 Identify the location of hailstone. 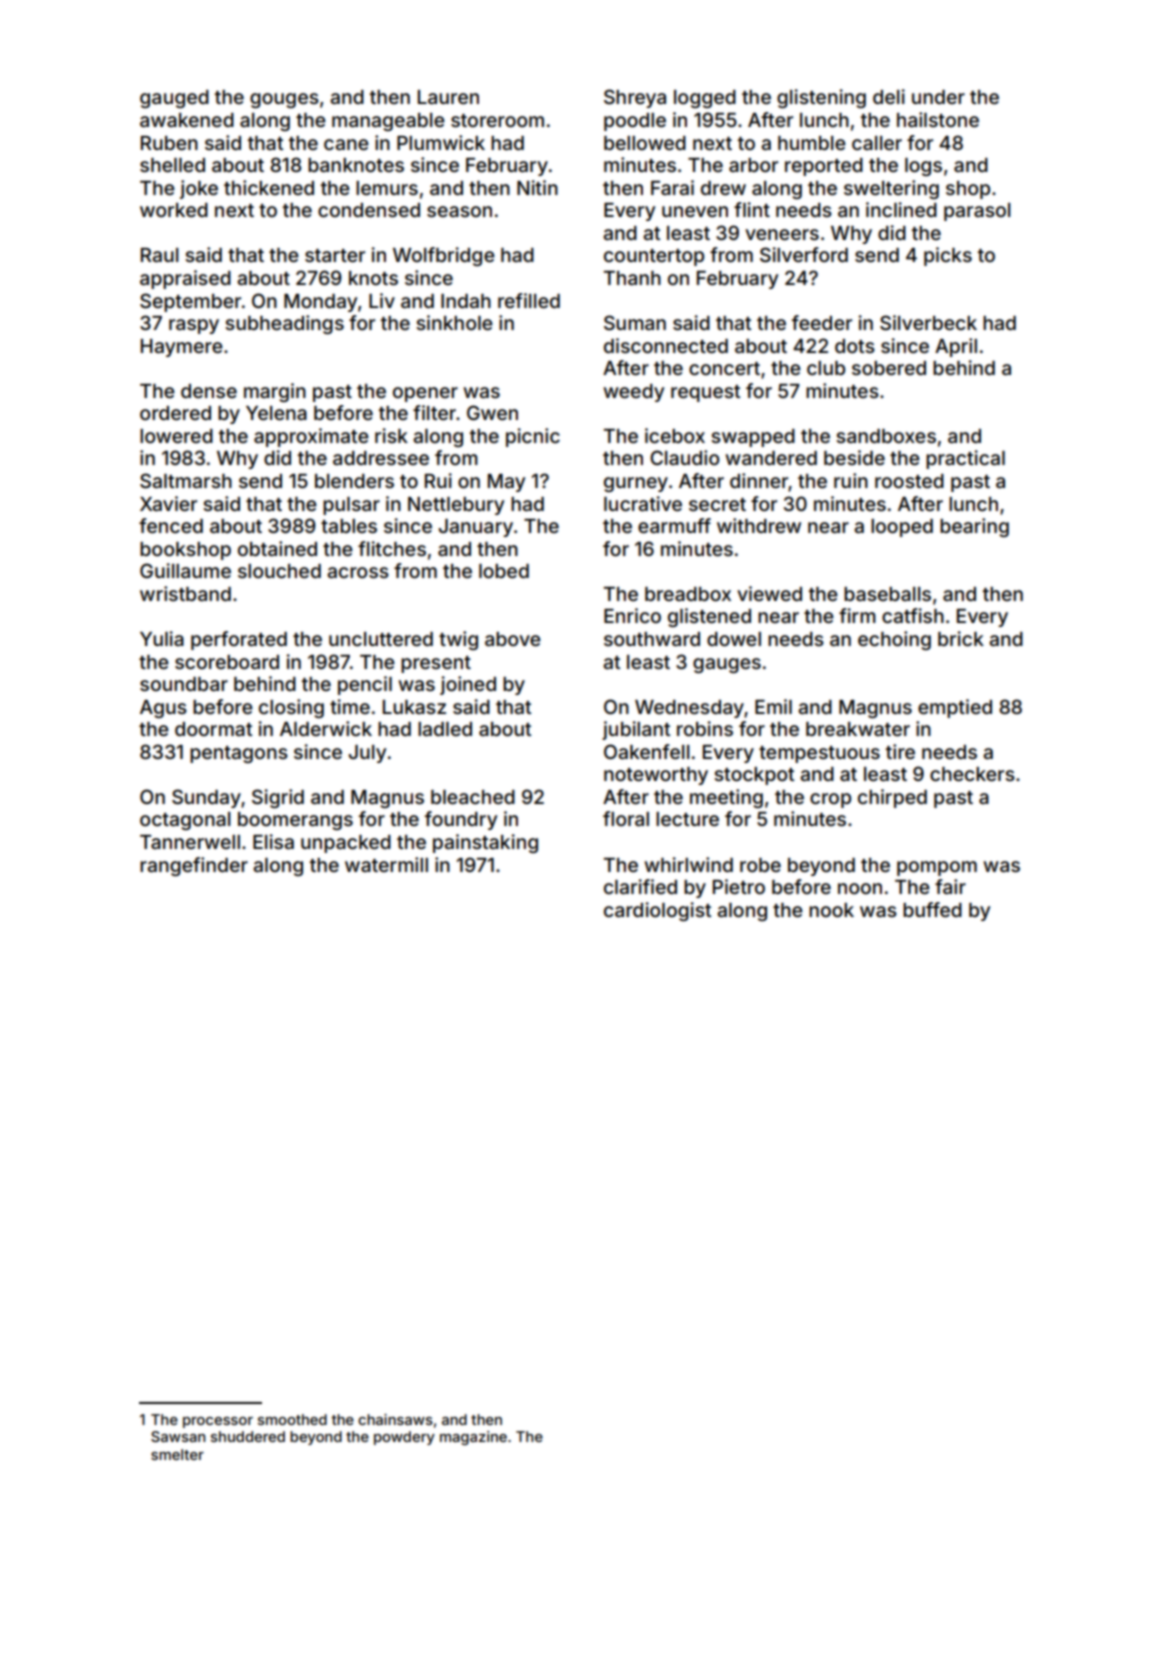
(938, 119).
